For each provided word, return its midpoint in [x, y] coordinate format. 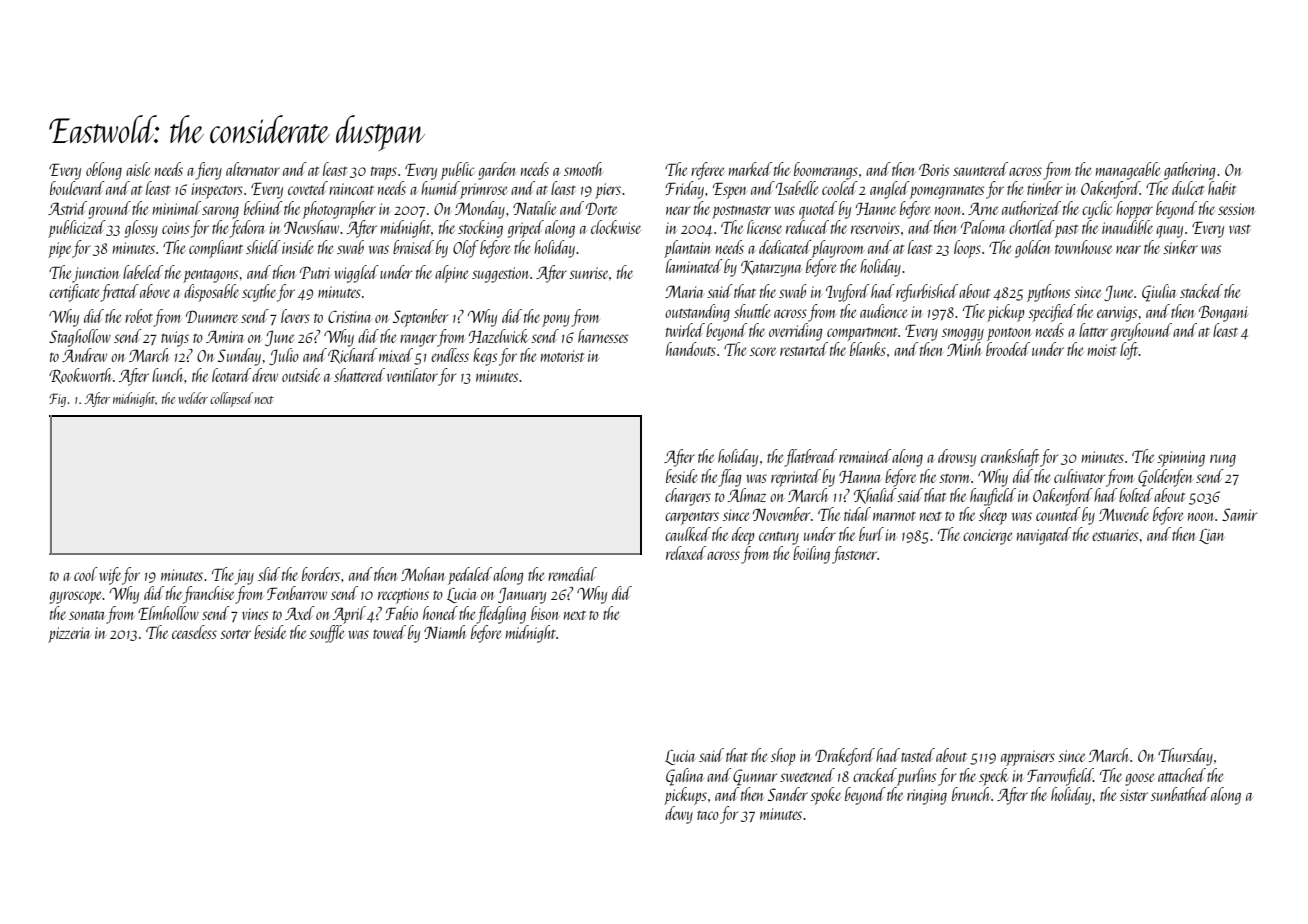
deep [743, 536]
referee [707, 171]
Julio [284, 356]
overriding [795, 332]
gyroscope [76, 597]
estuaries [1115, 535]
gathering [1189, 171]
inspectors [217, 191]
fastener [854, 555]
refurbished [927, 293]
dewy [679, 815]
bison [545, 613]
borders [321, 574]
